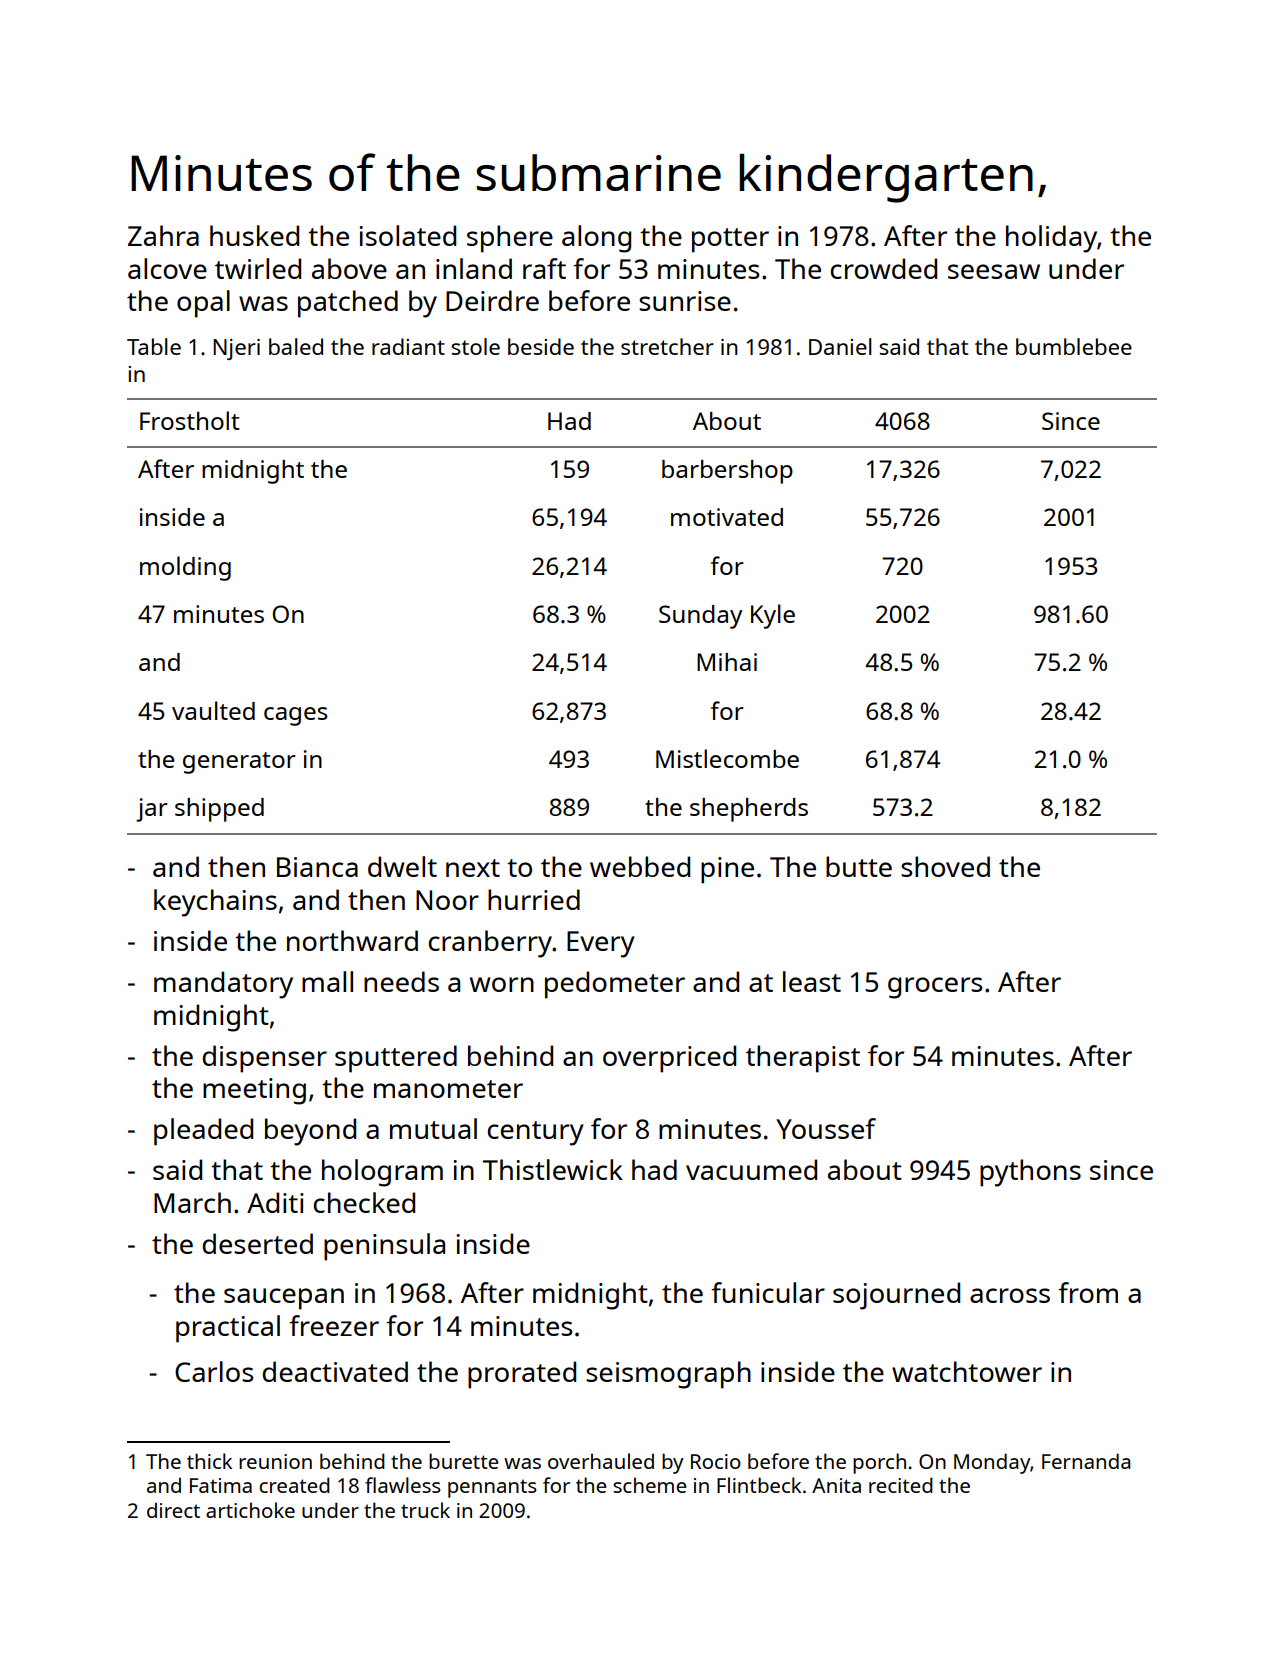 This screenshot has width=1284, height=1662. I want to click on barbershop, so click(727, 472).
